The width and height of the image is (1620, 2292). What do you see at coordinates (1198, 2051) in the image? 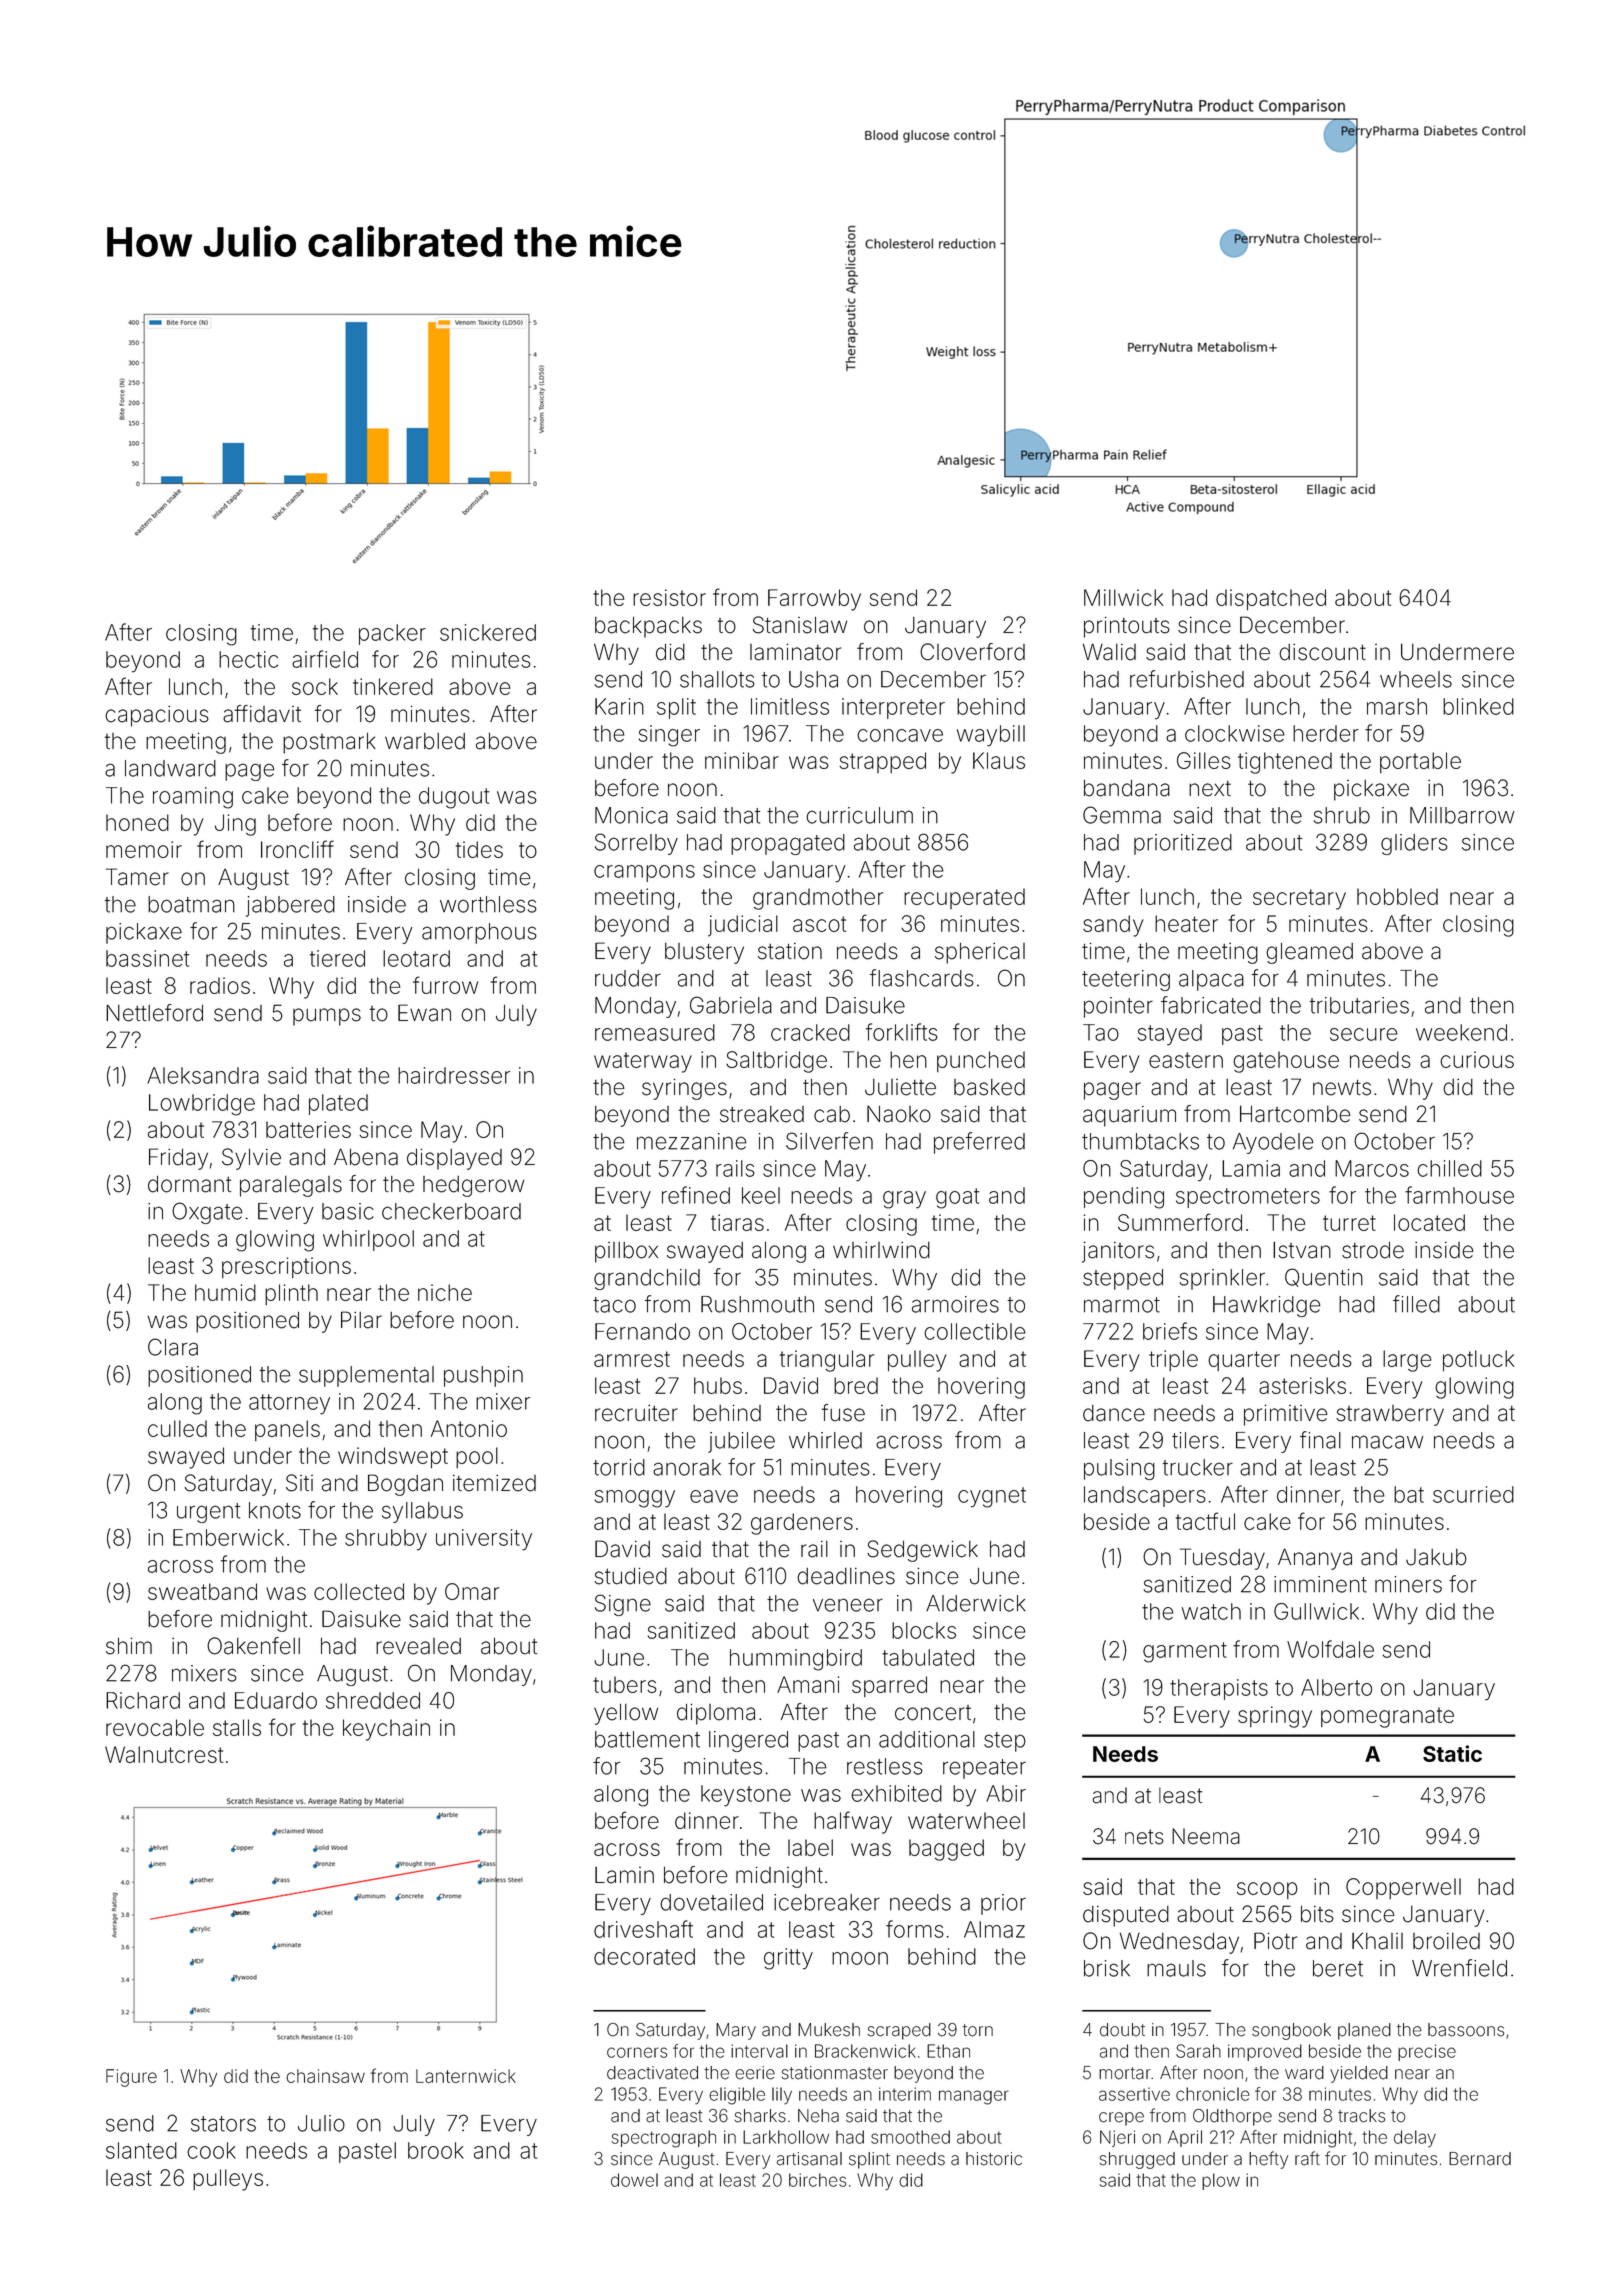
I see `Sarah` at bounding box center [1198, 2051].
